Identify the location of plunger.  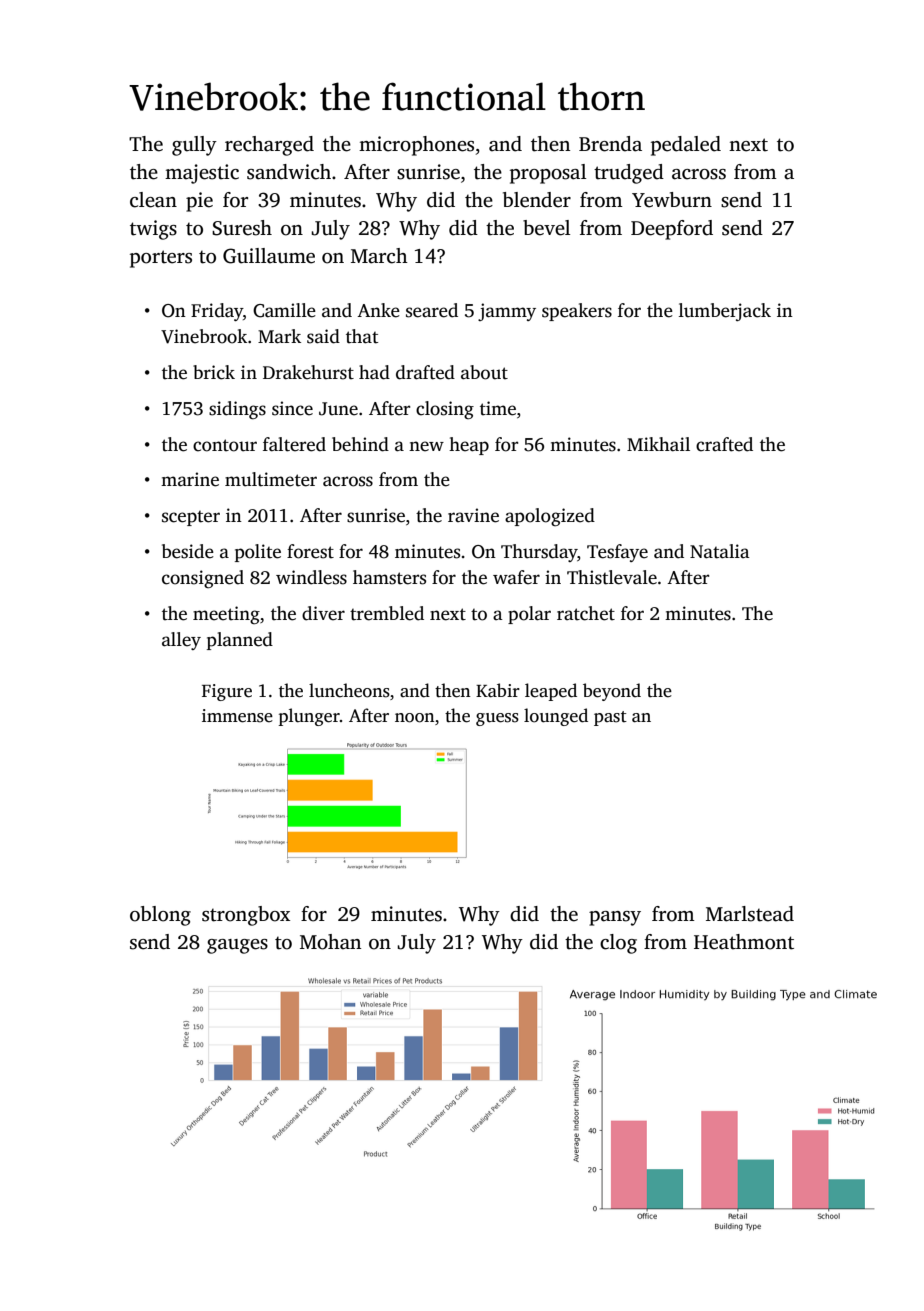
(309, 717).
